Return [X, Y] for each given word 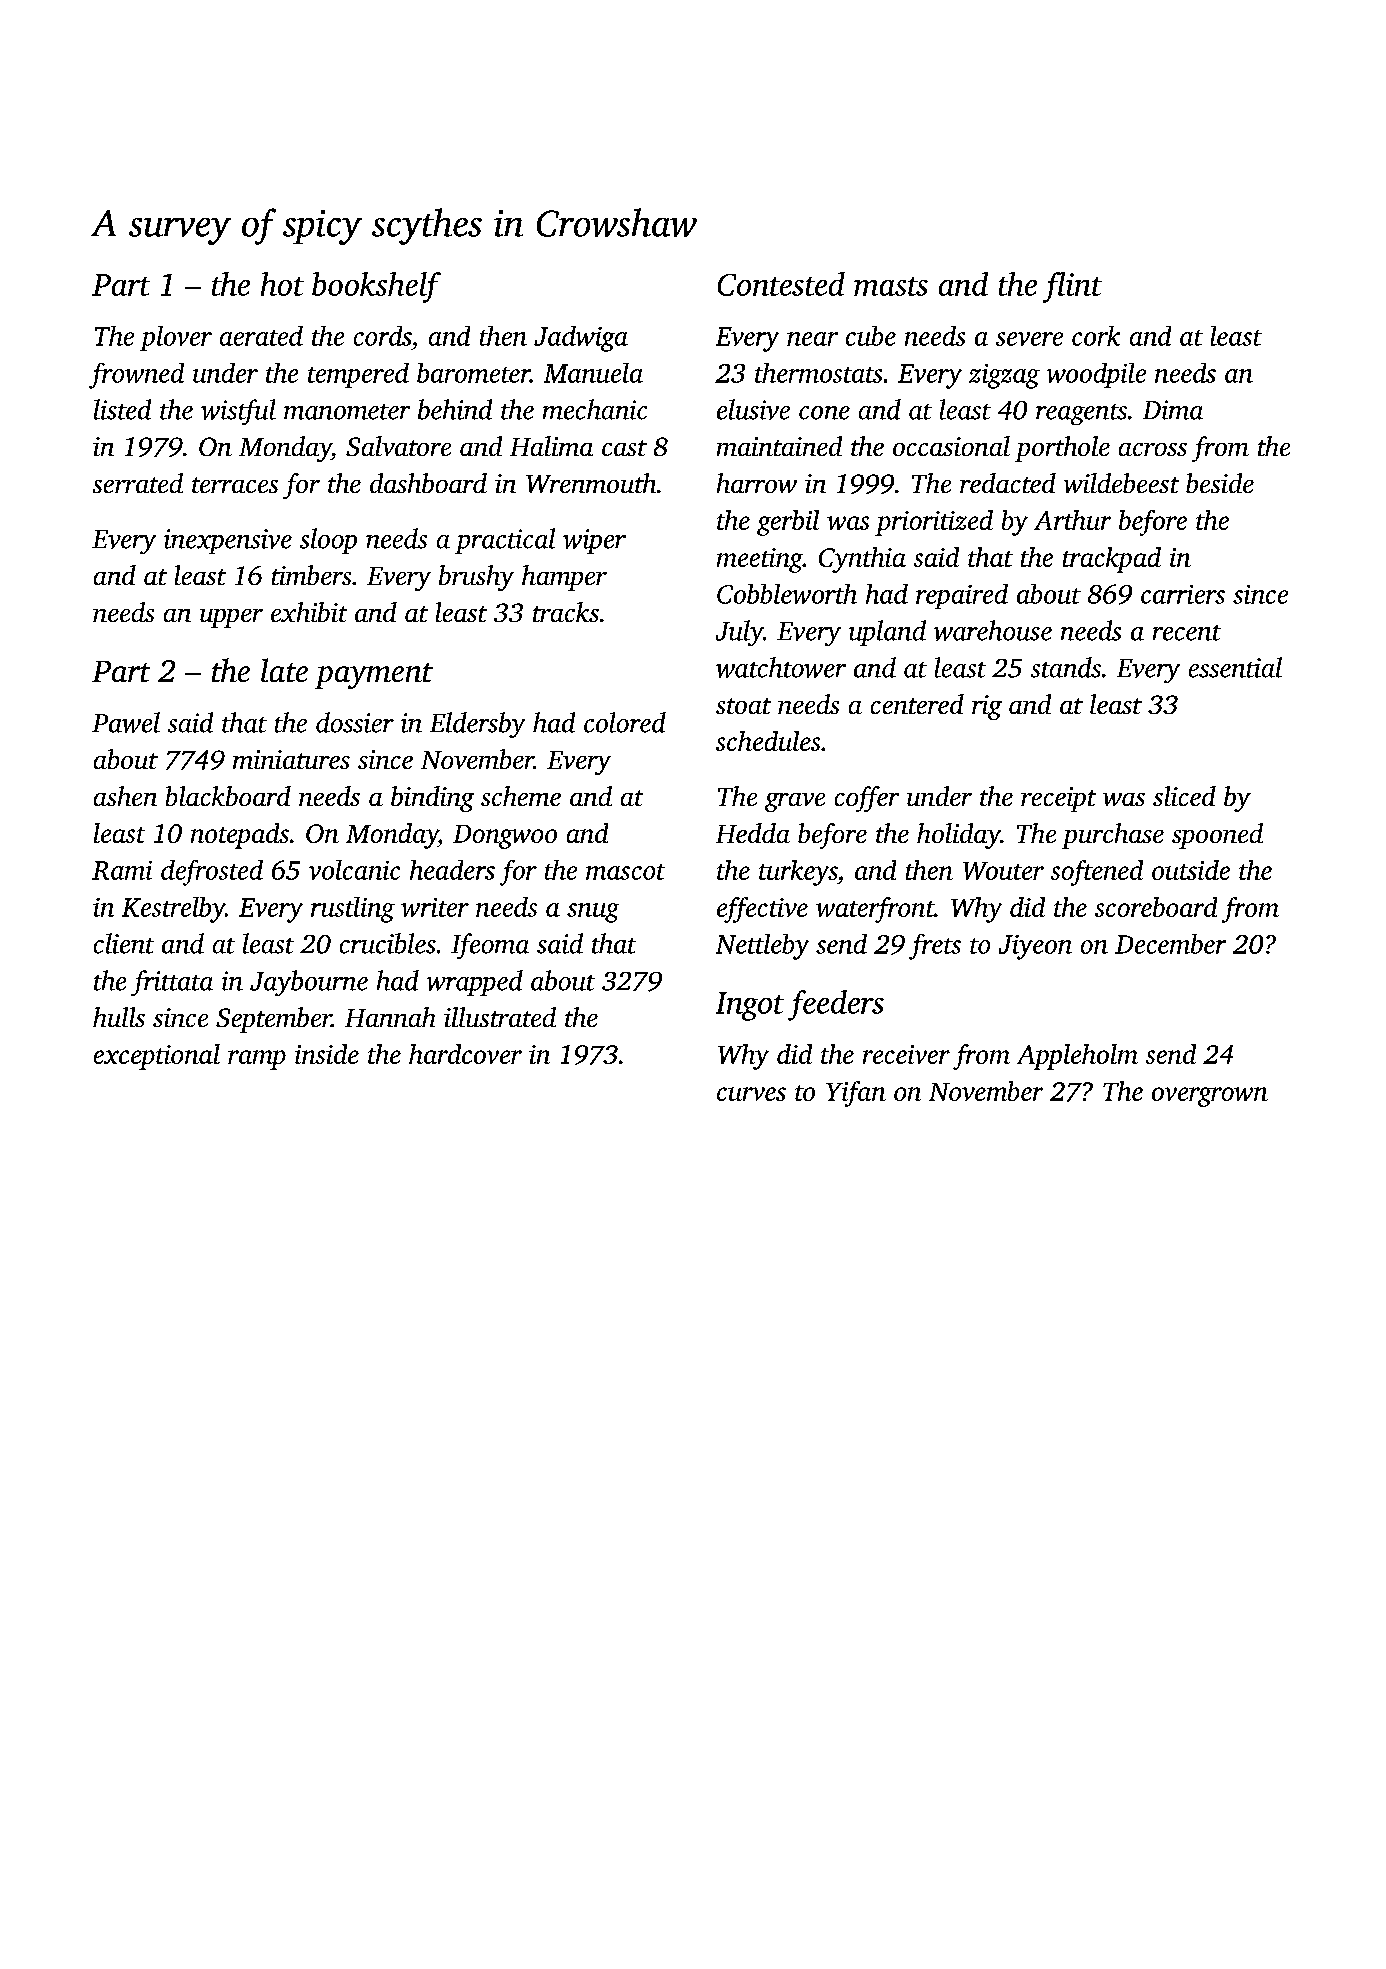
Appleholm [1077, 1057]
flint [1072, 287]
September [274, 1020]
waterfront [875, 910]
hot [282, 284]
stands [1066, 667]
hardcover [465, 1054]
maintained [779, 446]
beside [1220, 483]
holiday [959, 836]
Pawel [126, 722]
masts [891, 286]
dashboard [428, 483]
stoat [743, 706]
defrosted [212, 873]
